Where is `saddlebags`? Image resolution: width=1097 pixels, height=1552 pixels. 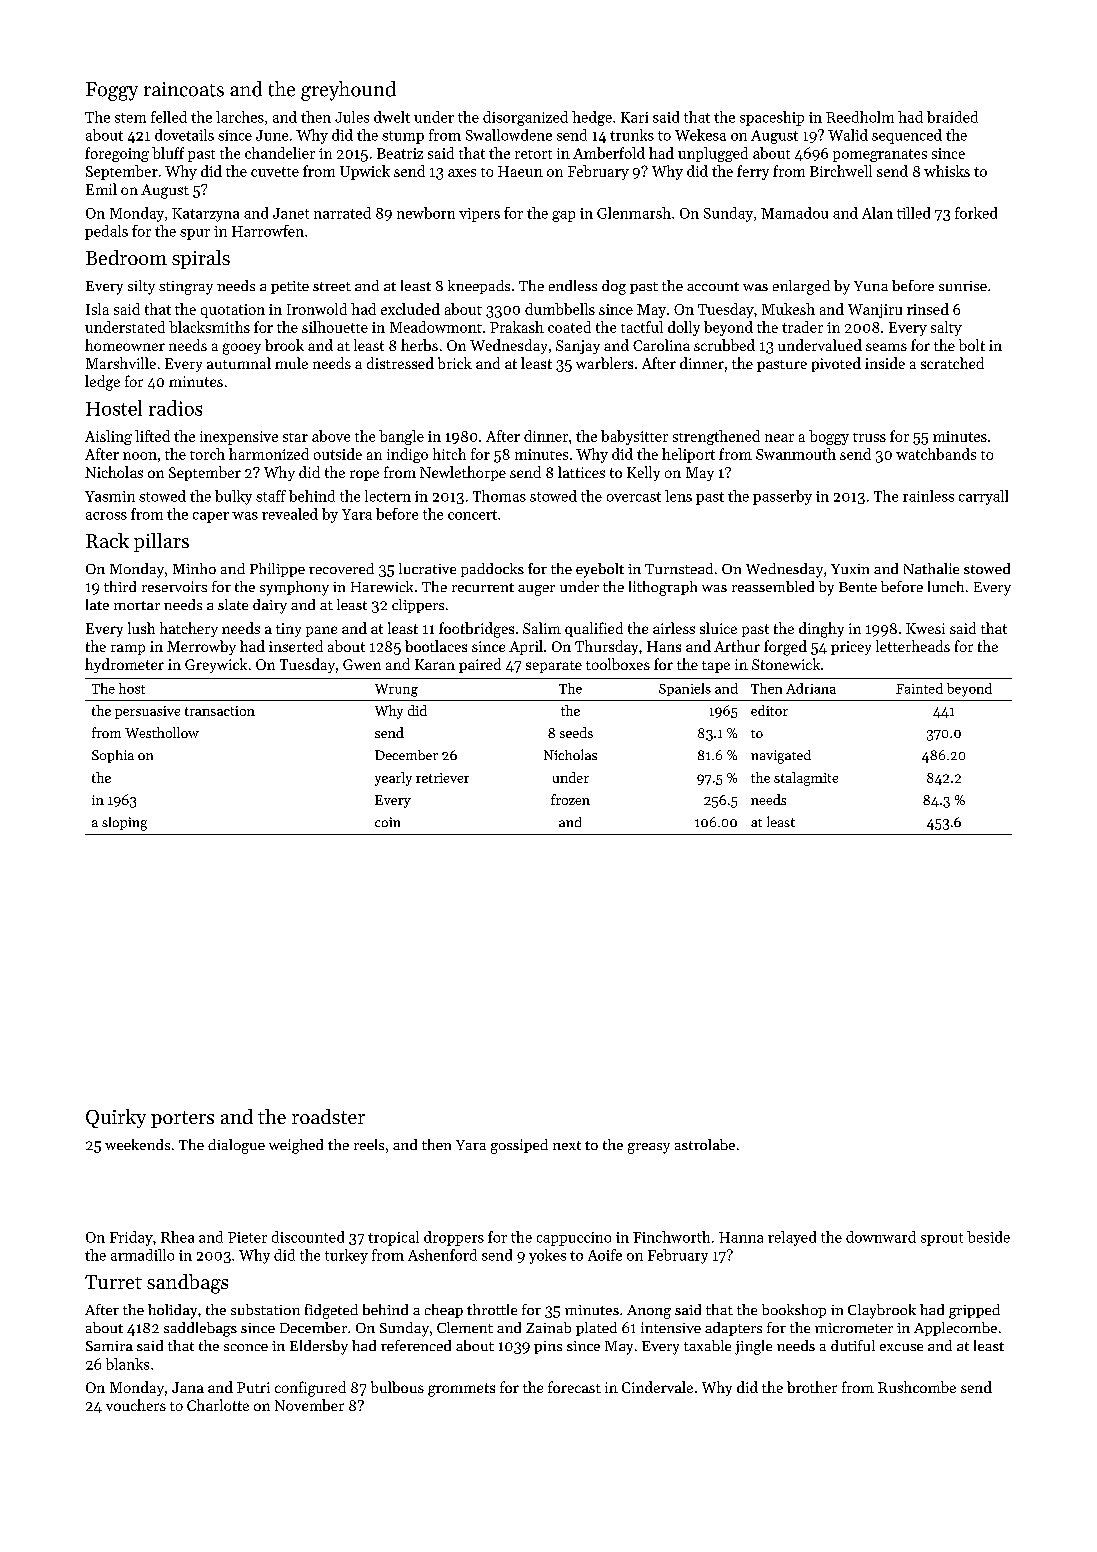
saddlebags is located at coordinates (200, 1329).
